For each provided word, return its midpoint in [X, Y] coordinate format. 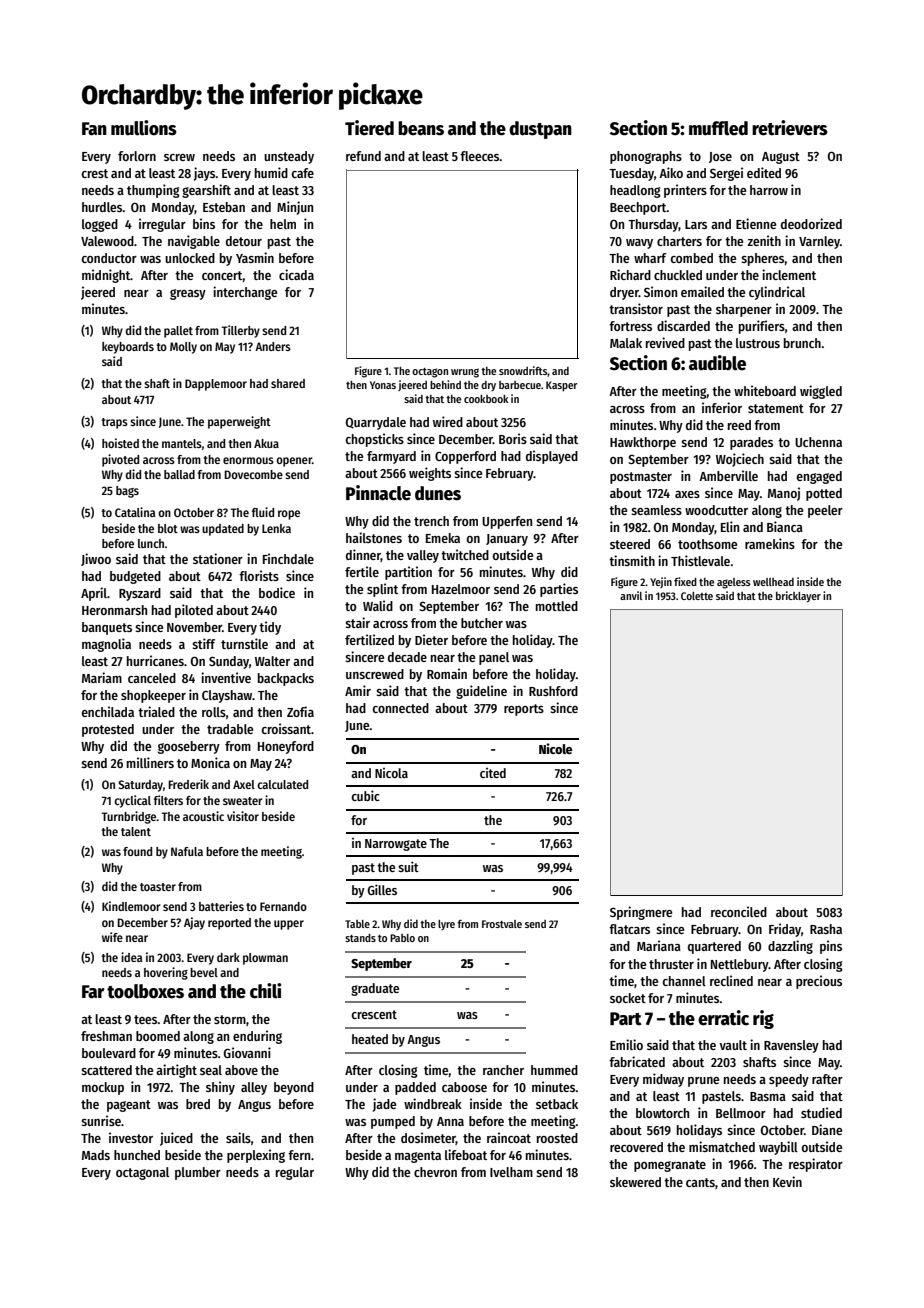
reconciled [739, 911]
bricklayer [798, 597]
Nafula [187, 851]
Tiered [369, 128]
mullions [144, 128]
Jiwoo [96, 559]
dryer [624, 293]
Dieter [431, 639]
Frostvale [502, 924]
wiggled [821, 392]
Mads [96, 1155]
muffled [718, 128]
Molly [183, 348]
